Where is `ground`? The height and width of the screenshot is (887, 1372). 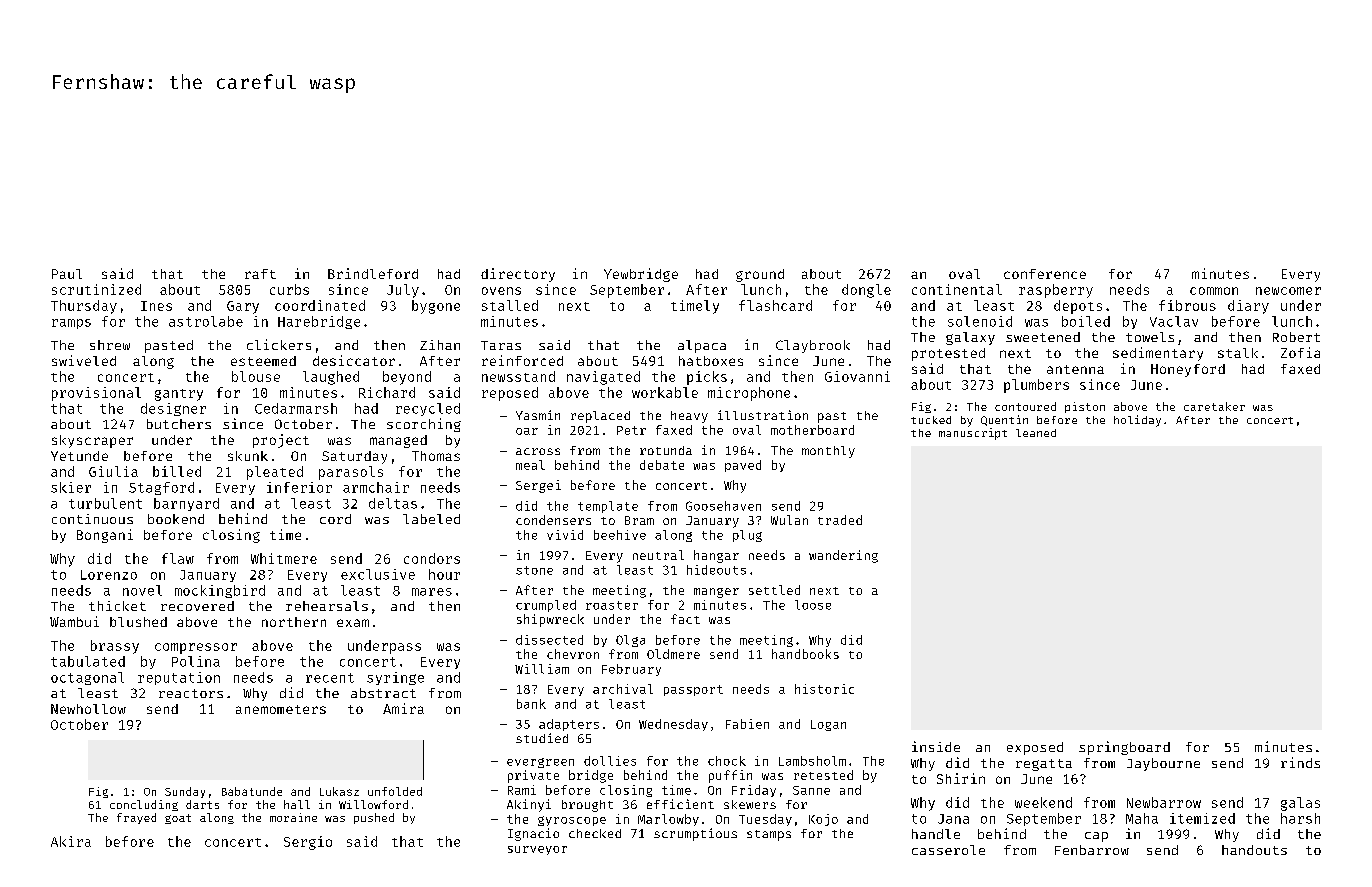
ground is located at coordinates (760, 275).
